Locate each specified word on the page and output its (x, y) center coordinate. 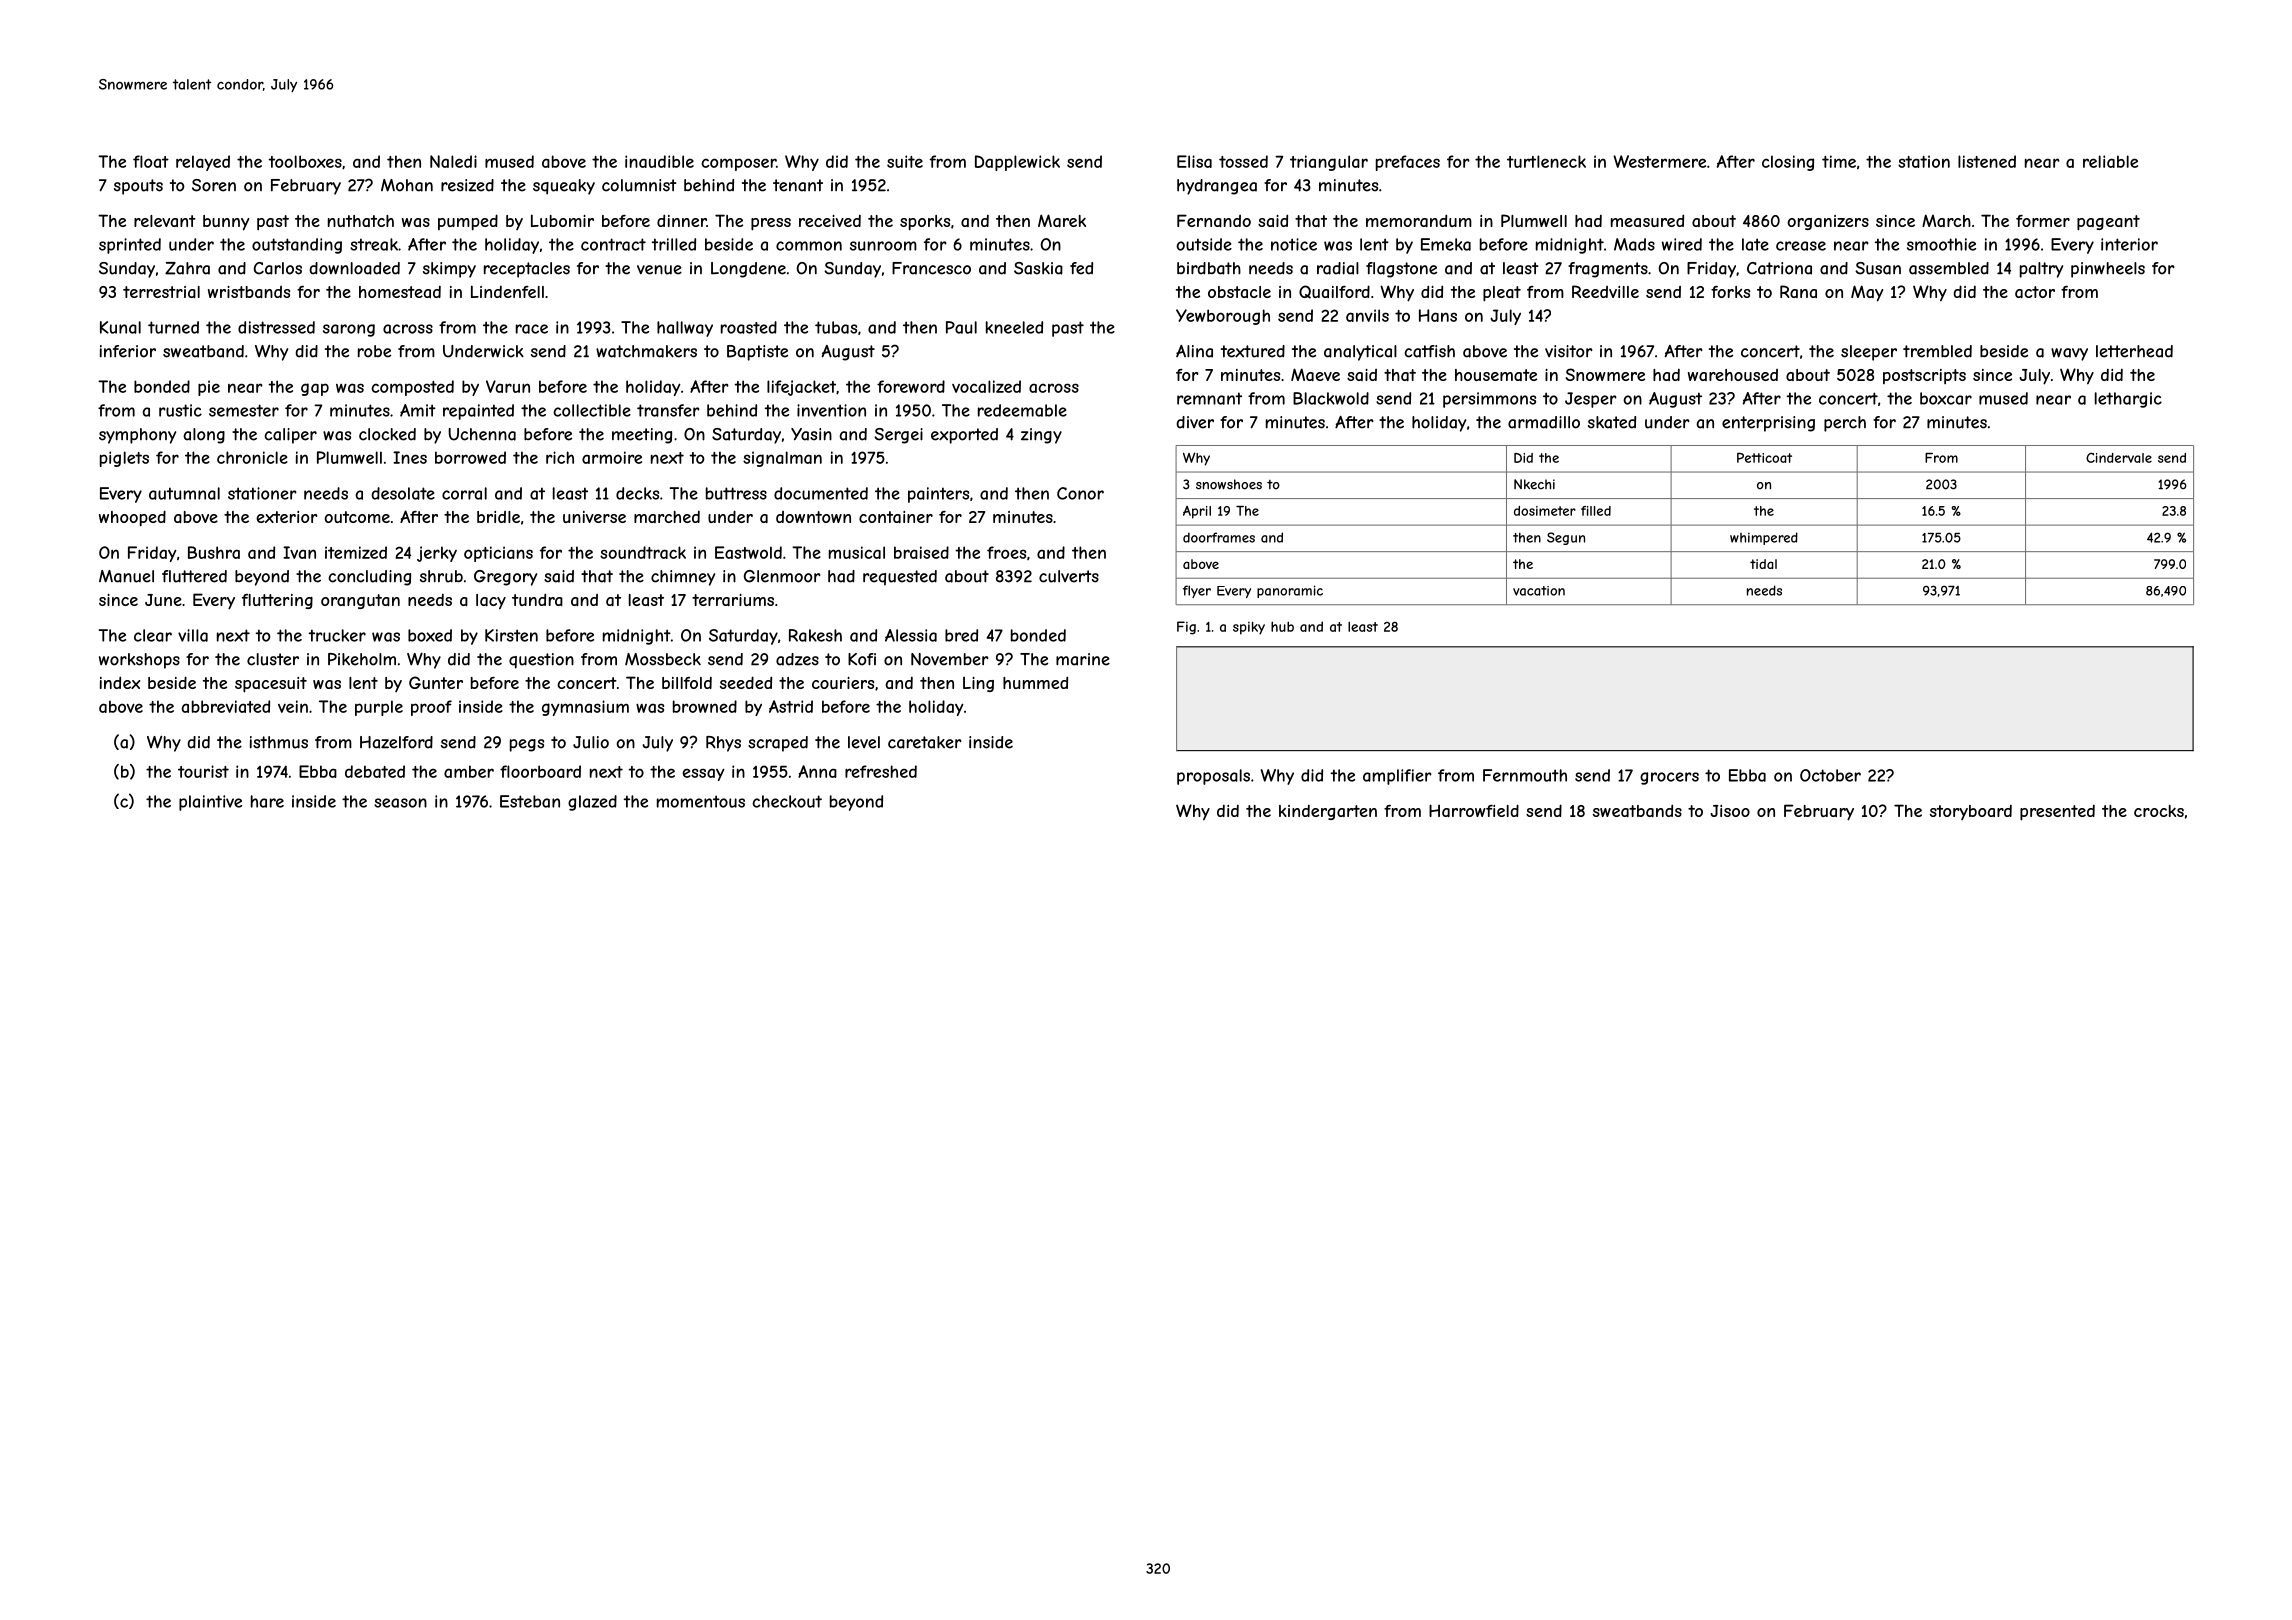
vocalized (986, 386)
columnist (639, 185)
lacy (491, 602)
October (1830, 775)
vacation (1539, 591)
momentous (701, 801)
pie (209, 388)
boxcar (1946, 398)
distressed (276, 327)
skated (1612, 422)
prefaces (1408, 163)
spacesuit (271, 685)
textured (1253, 351)
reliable (2110, 161)
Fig (1186, 628)
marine (1083, 659)
